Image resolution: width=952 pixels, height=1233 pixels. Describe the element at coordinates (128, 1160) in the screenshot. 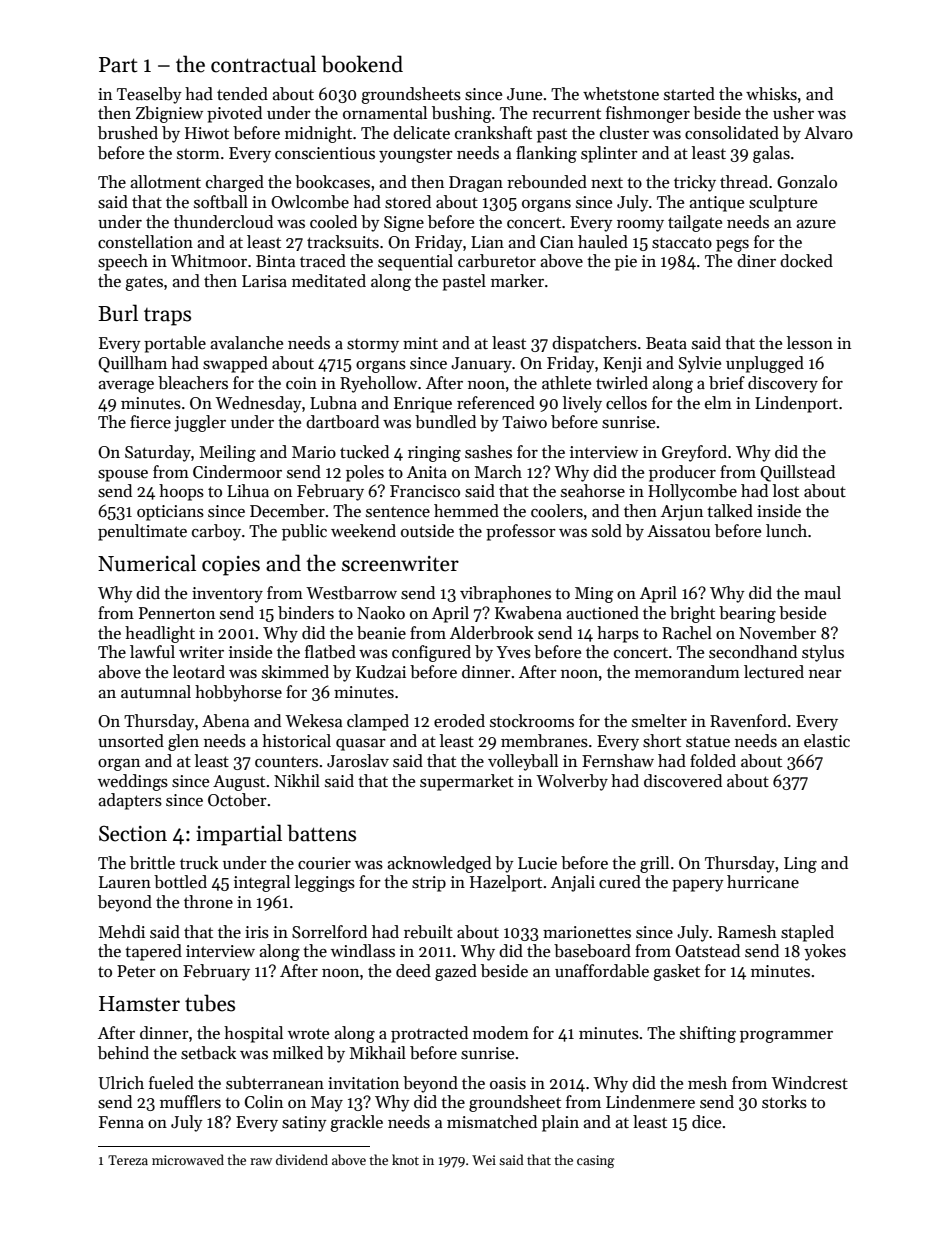

I see `Tereza` at that location.
